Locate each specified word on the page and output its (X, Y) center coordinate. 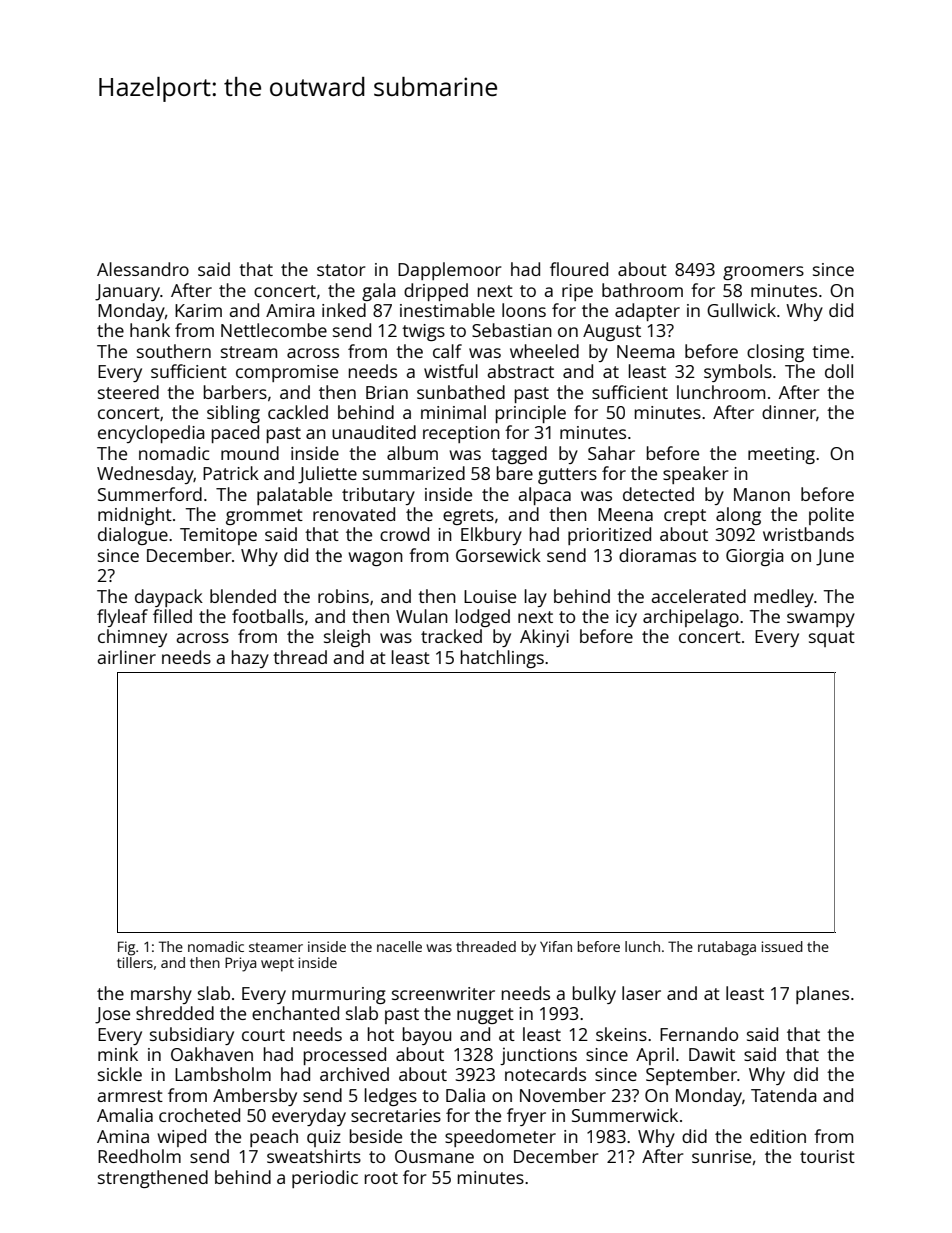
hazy (250, 659)
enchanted (295, 1013)
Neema (646, 351)
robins (343, 596)
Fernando (699, 1034)
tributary (378, 496)
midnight (135, 516)
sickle (120, 1074)
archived (354, 1074)
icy (626, 618)
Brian (387, 392)
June (835, 557)
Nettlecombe (274, 330)
